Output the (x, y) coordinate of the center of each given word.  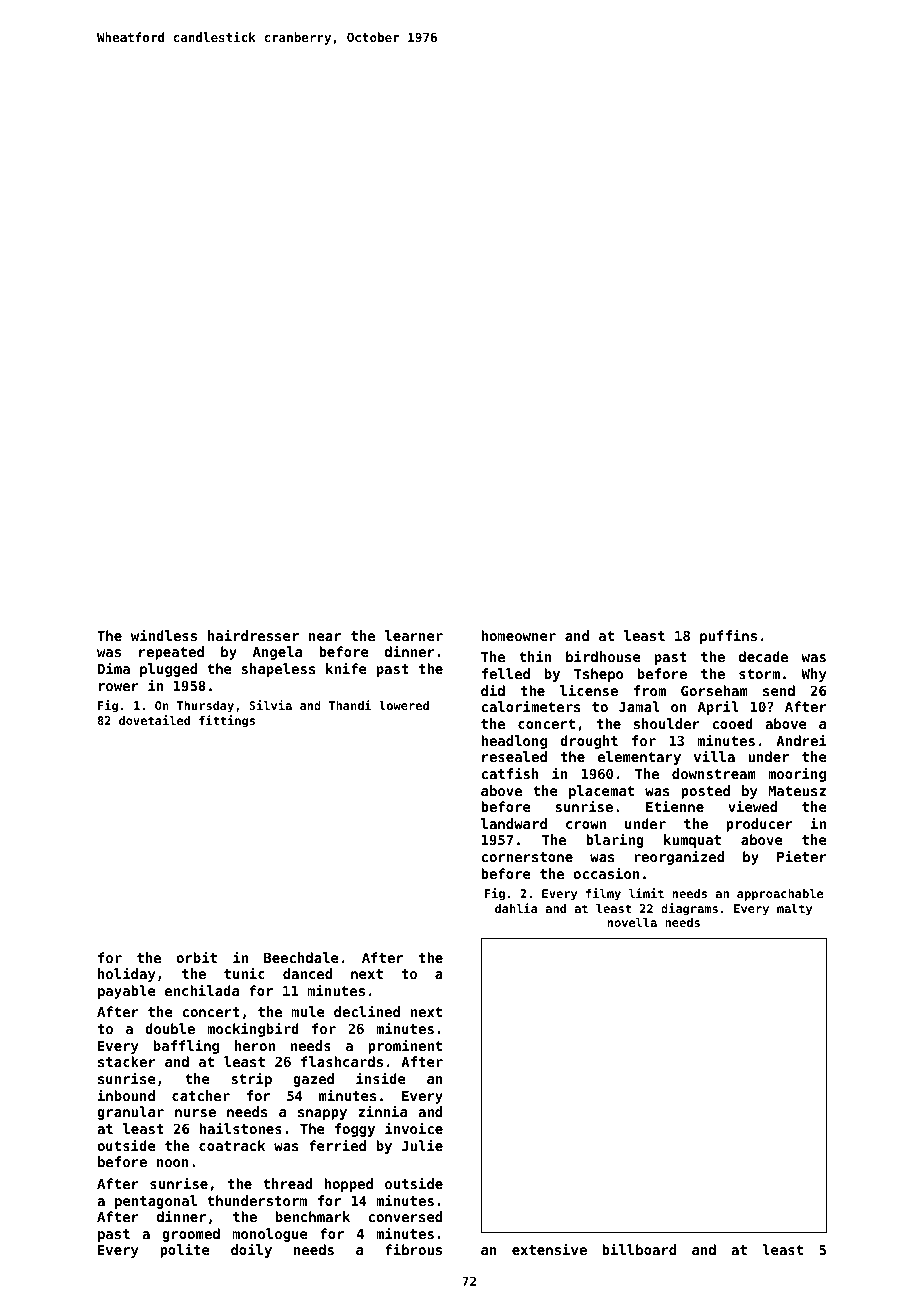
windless (164, 635)
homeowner (518, 635)
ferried (337, 1145)
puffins (728, 636)
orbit (196, 957)
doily (251, 1250)
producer (759, 825)
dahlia (516, 908)
